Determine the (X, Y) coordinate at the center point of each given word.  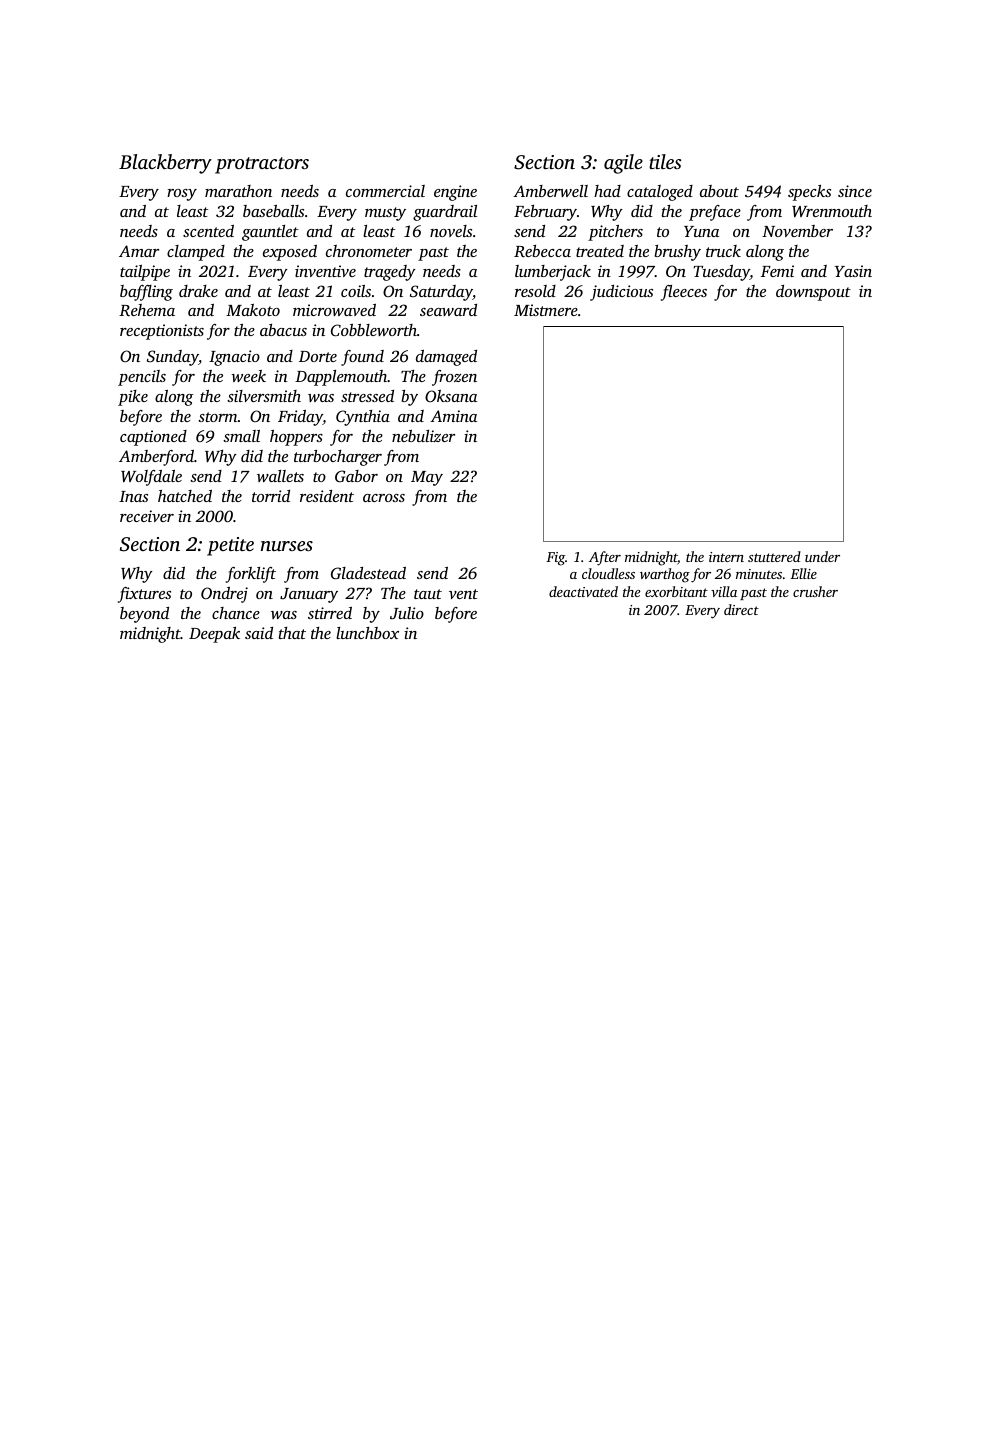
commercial (385, 191)
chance (236, 613)
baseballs (273, 211)
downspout (813, 293)
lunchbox (367, 633)
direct (741, 609)
